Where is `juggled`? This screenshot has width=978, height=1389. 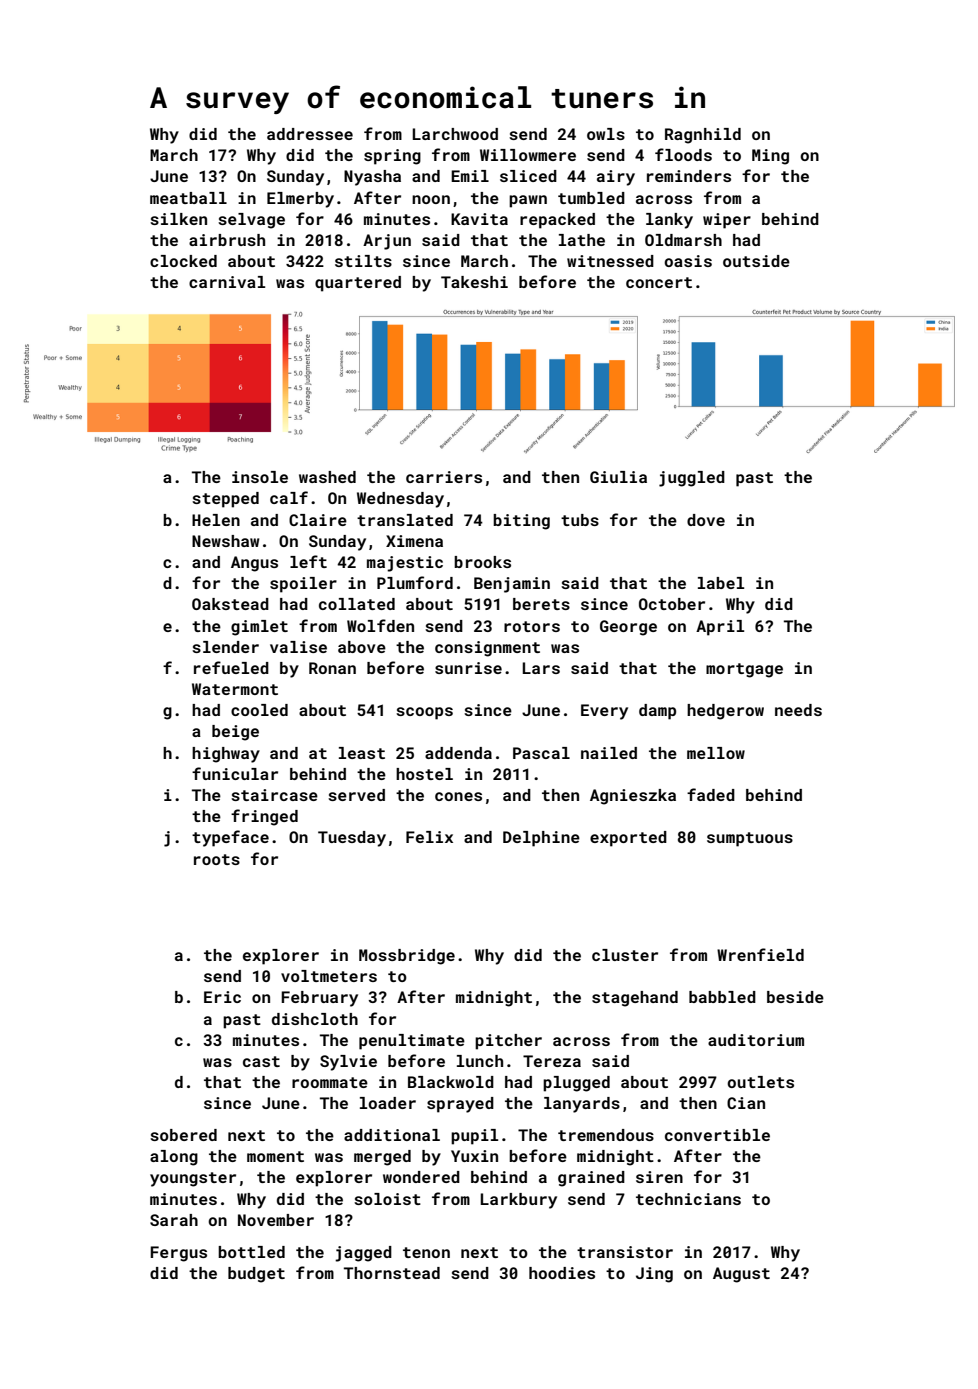
juggled is located at coordinates (692, 479).
